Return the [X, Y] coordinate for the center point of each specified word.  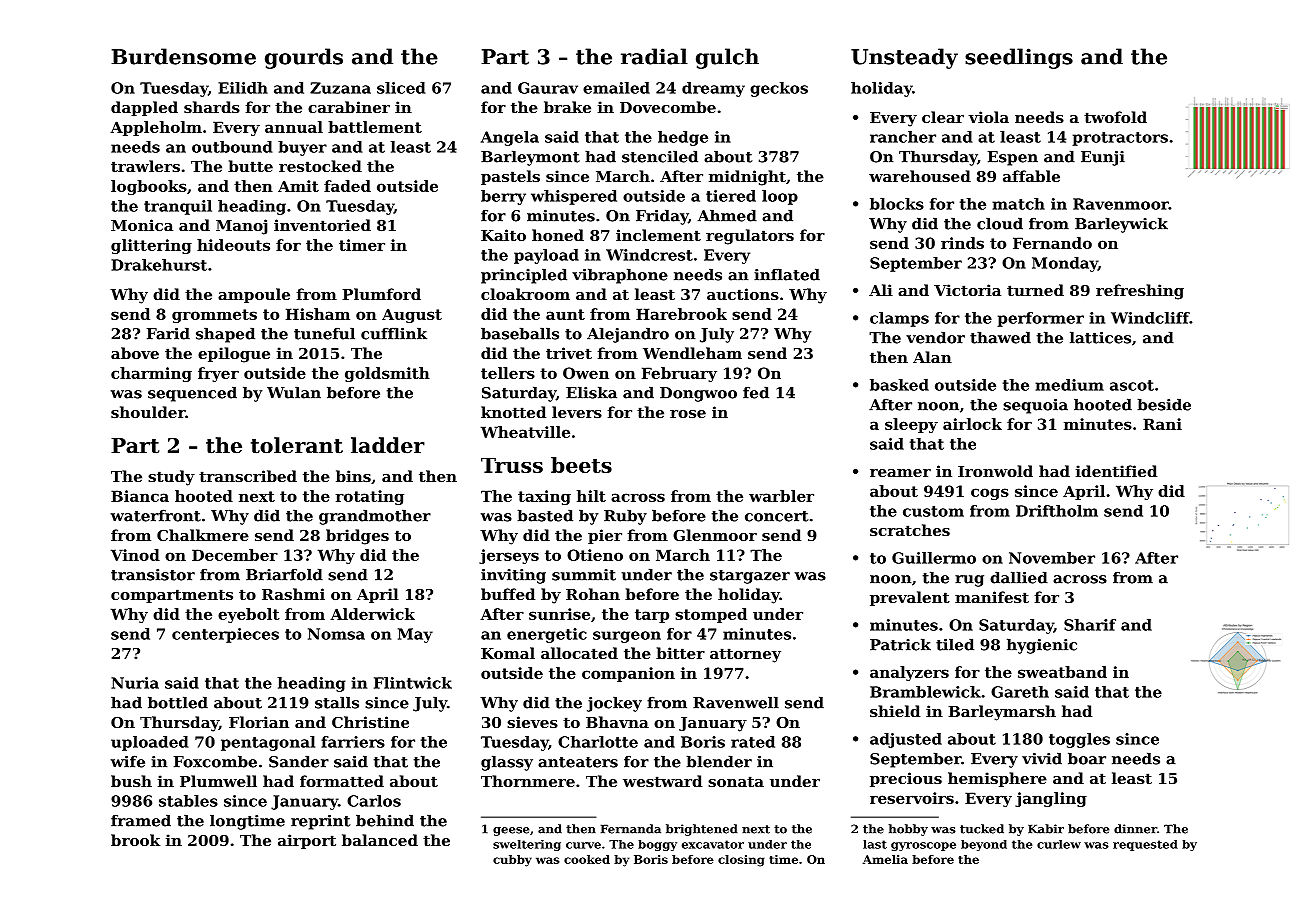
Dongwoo [698, 394]
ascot [1132, 385]
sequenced [192, 394]
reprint [320, 822]
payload [546, 256]
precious [906, 779]
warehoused [920, 176]
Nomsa [336, 634]
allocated [579, 653]
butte [250, 166]
